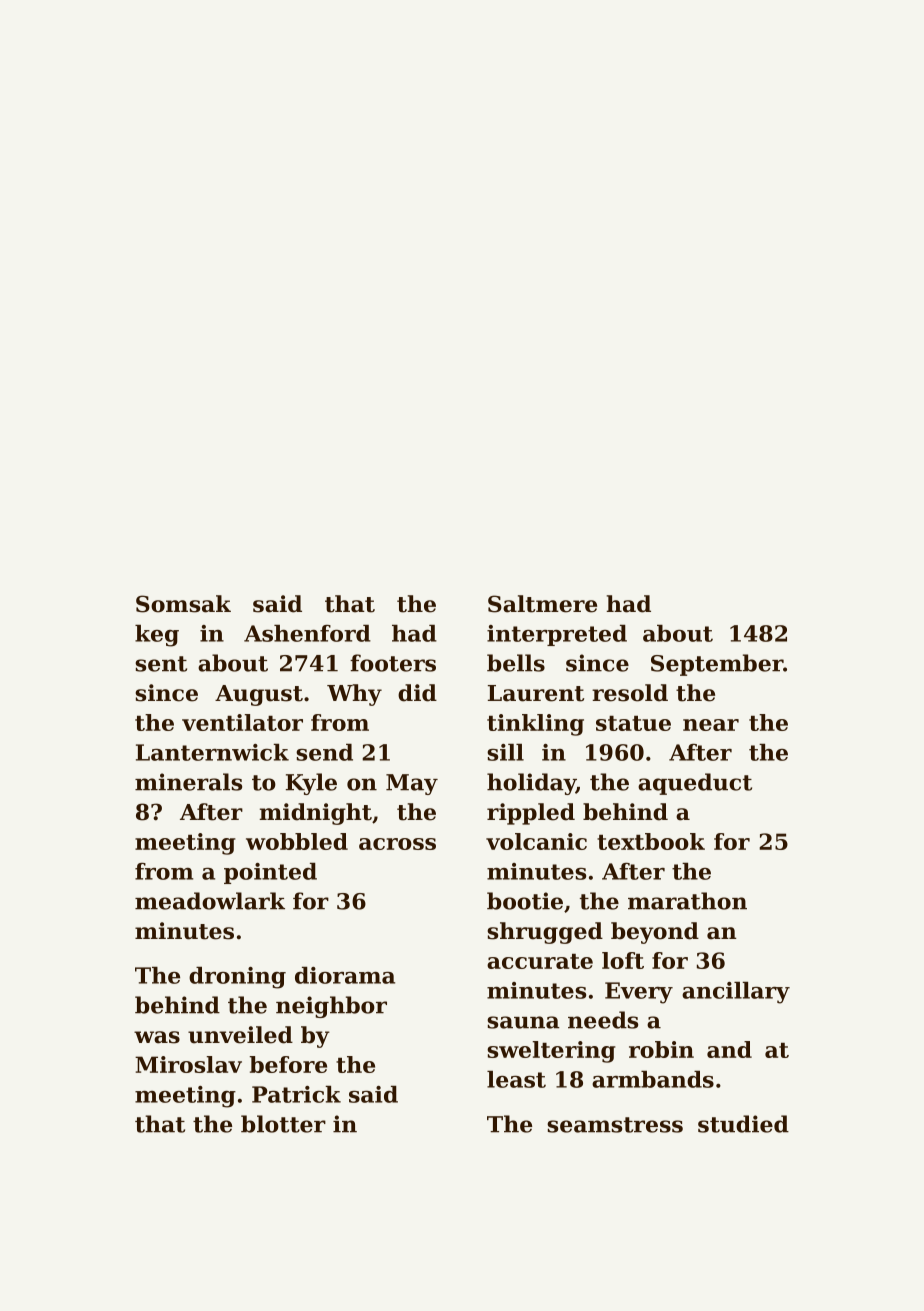 The height and width of the image is (1311, 924). What do you see at coordinates (736, 993) in the image?
I see `ancillary` at bounding box center [736, 993].
